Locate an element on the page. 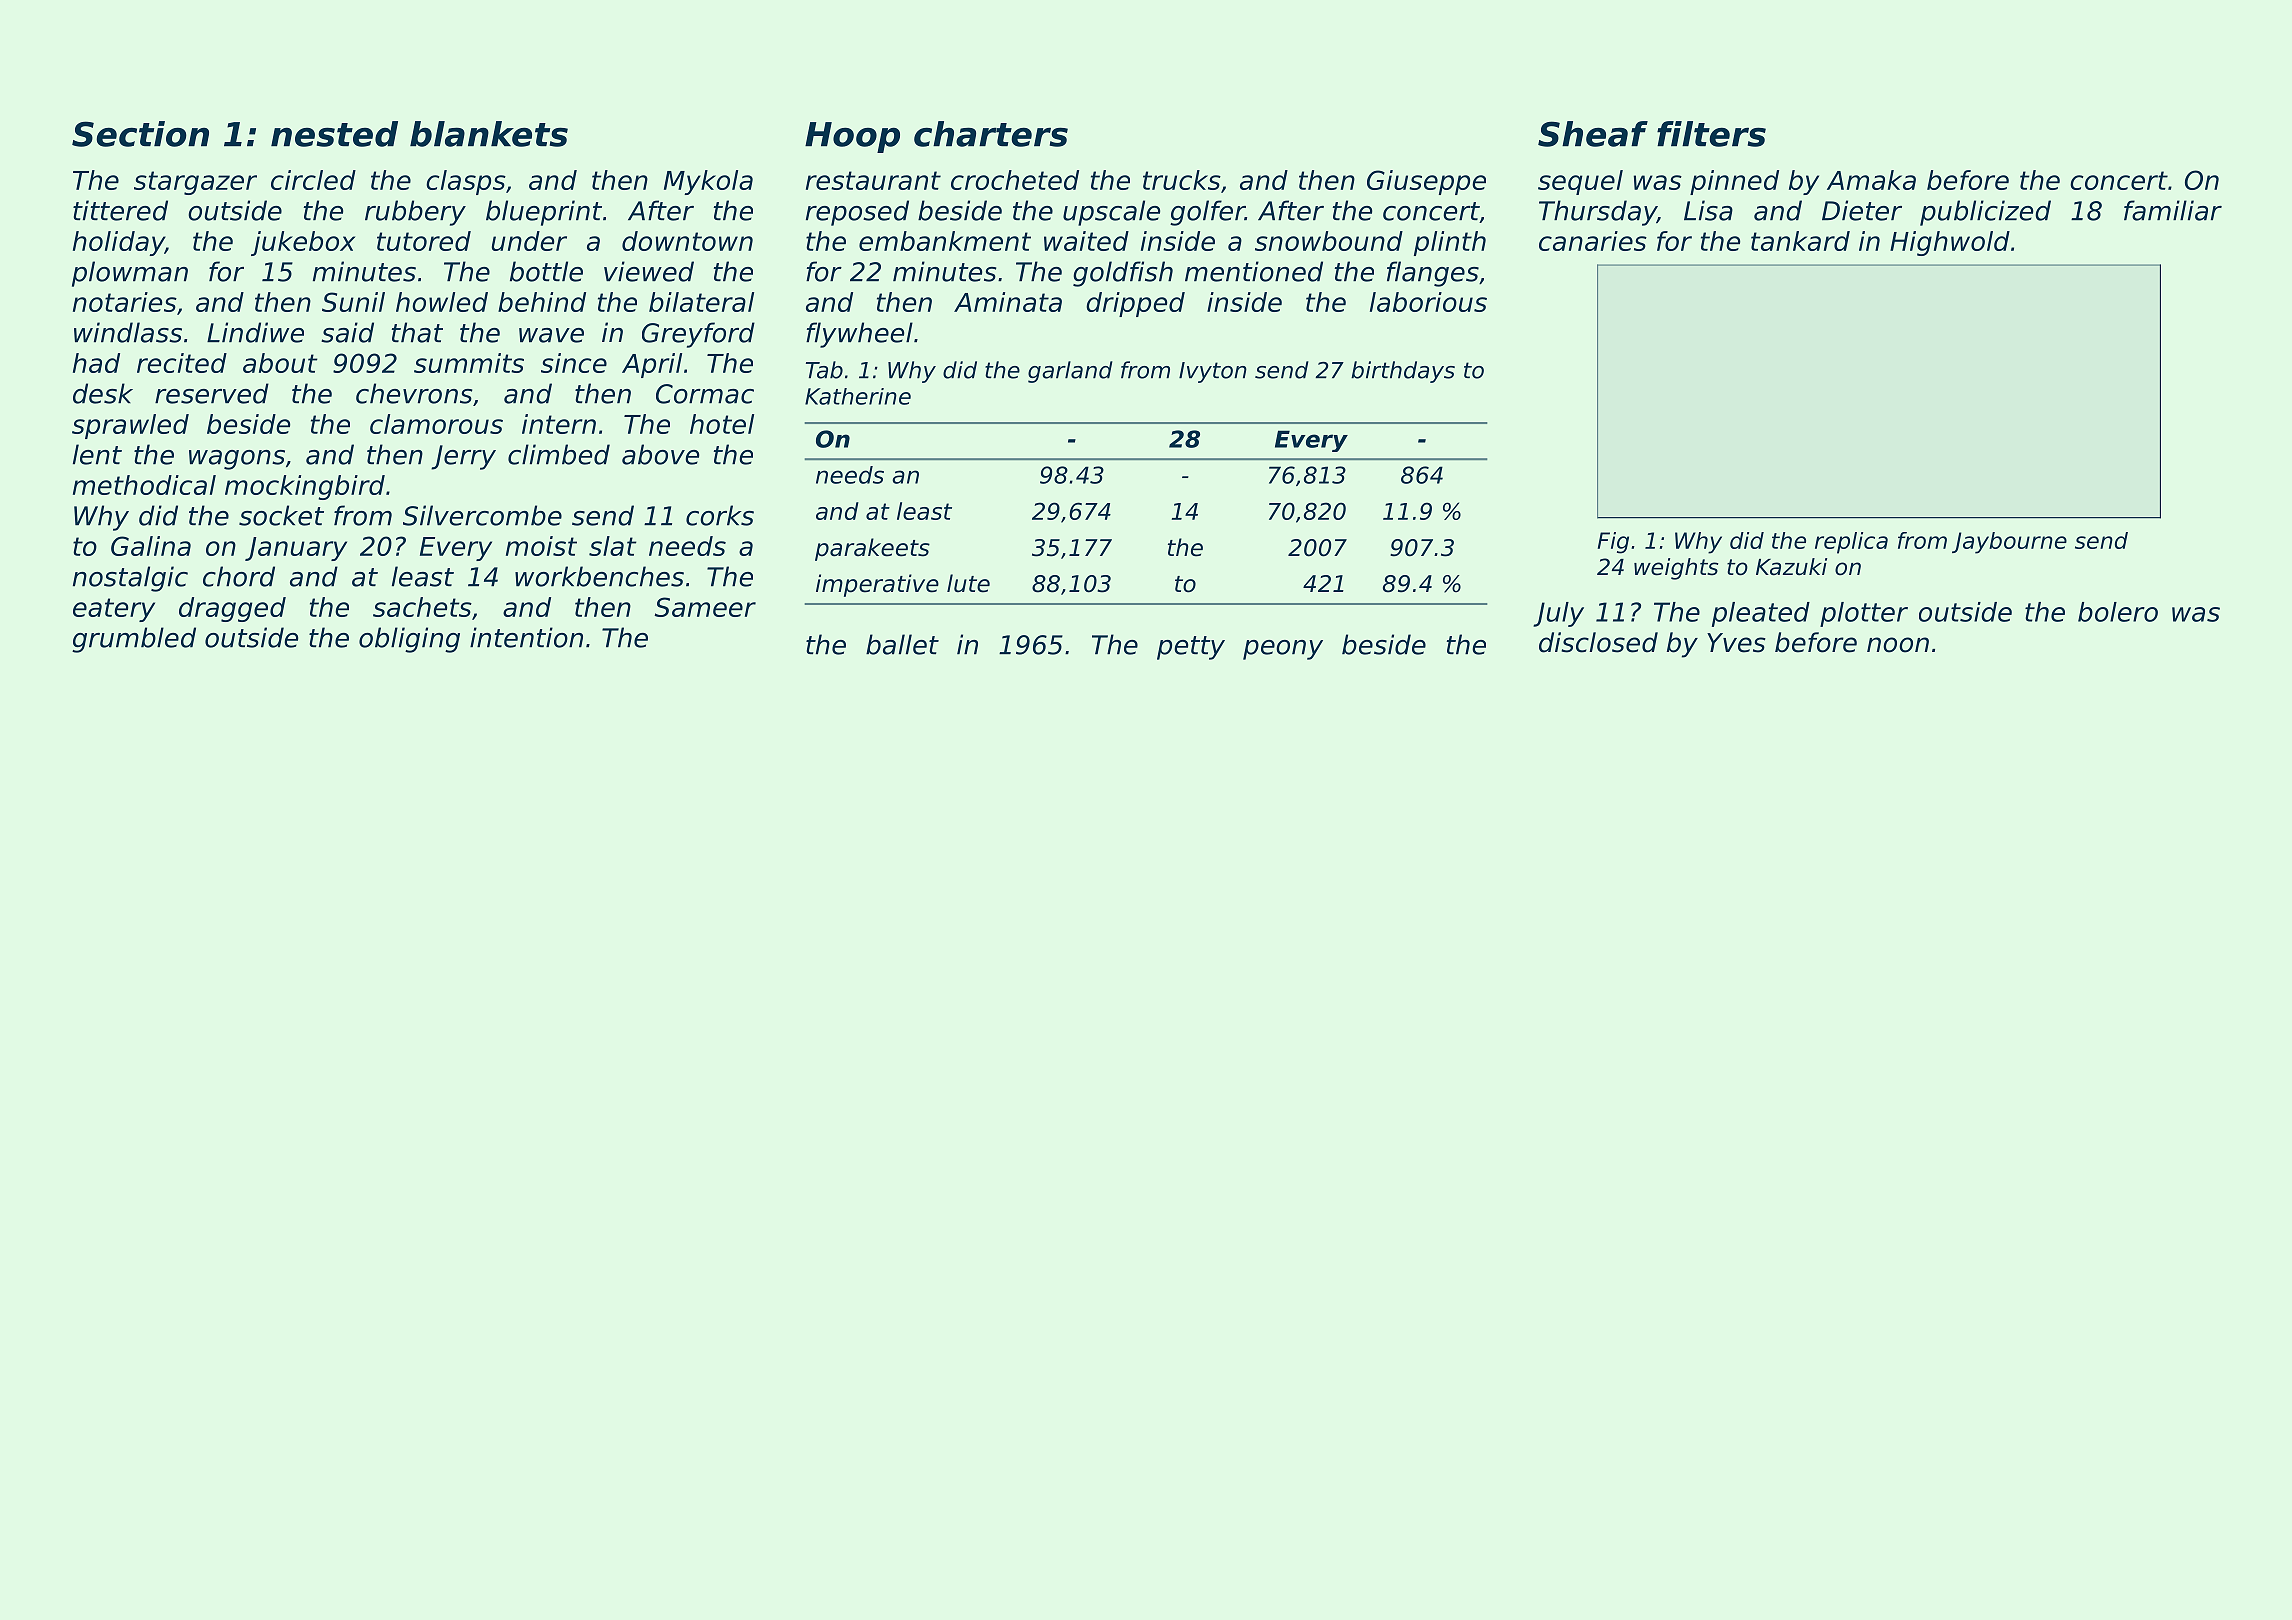 This document has width=2292, height=1620. embankment is located at coordinates (945, 241).
